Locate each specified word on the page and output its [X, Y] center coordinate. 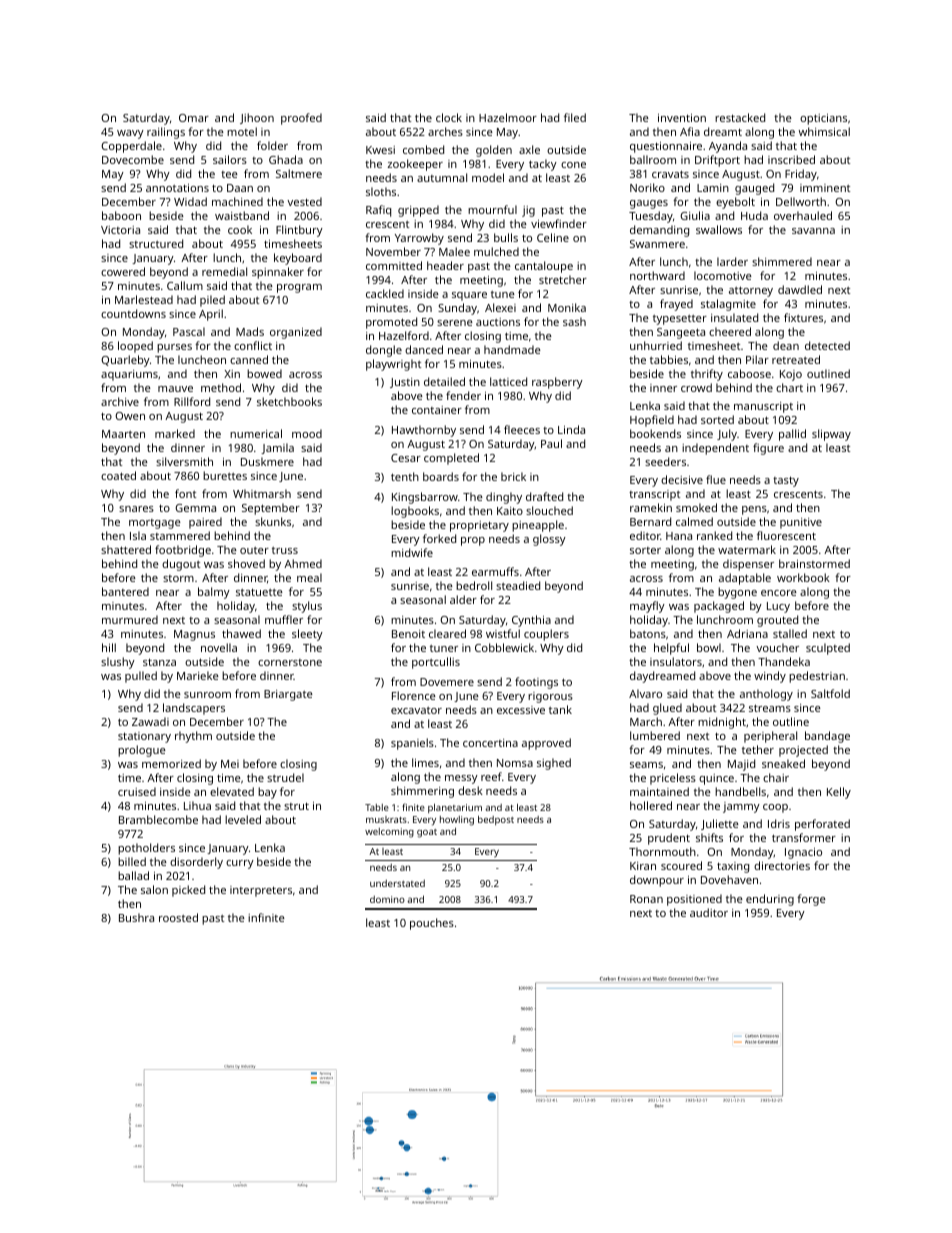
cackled [385, 293]
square [469, 296]
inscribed [791, 159]
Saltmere [299, 173]
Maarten [123, 434]
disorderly [196, 863]
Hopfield [652, 421]
